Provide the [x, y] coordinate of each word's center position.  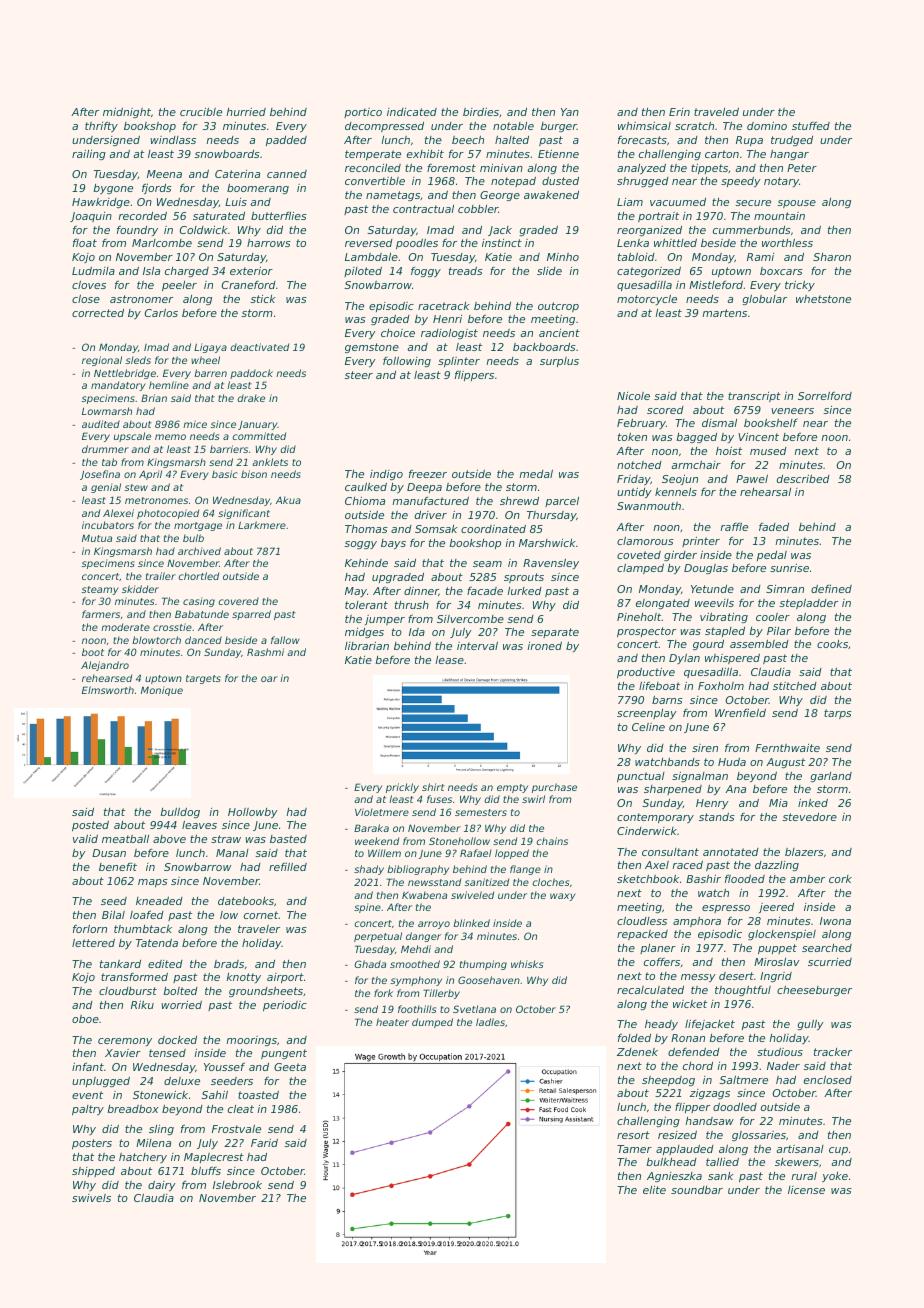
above [169, 839]
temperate [373, 155]
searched [827, 948]
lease [449, 660]
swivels [91, 1198]
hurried [246, 111]
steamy [100, 590]
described [803, 478]
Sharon [832, 257]
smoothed [415, 964]
